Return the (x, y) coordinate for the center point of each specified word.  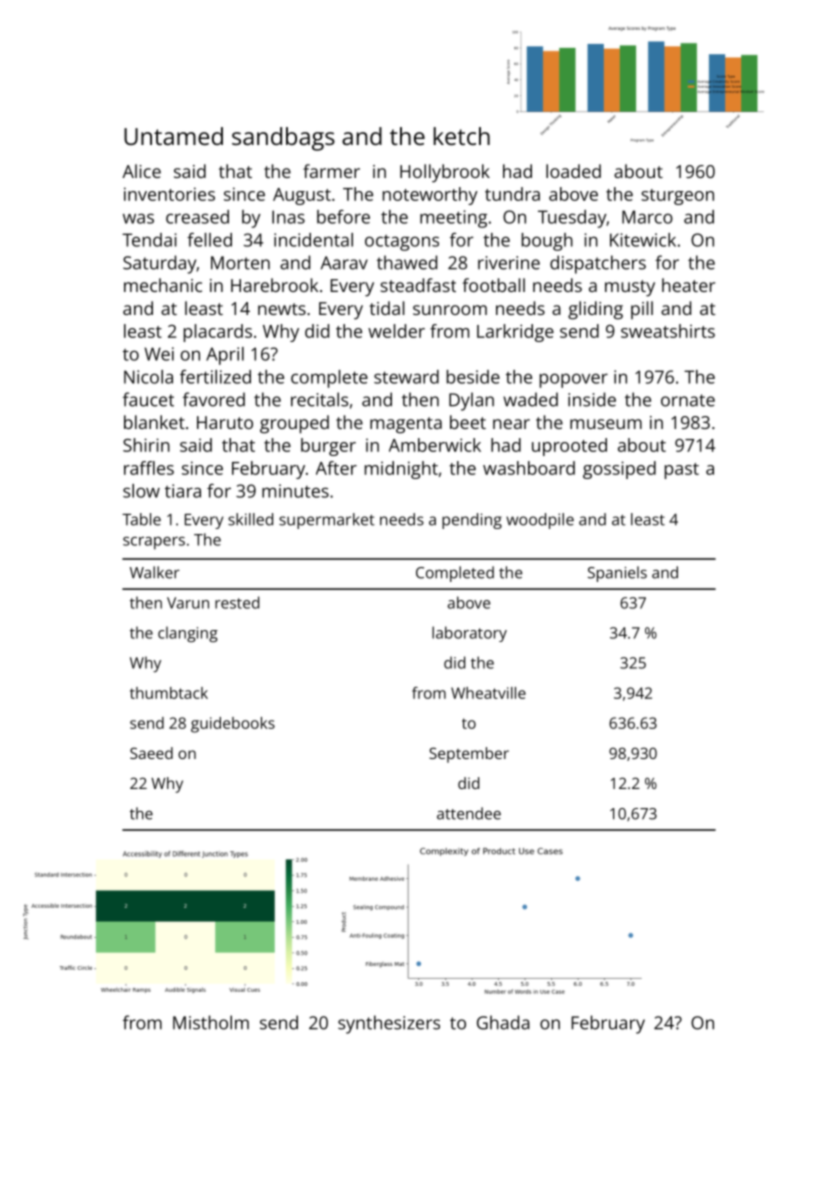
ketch (462, 136)
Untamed (173, 136)
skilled (250, 519)
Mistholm (211, 1022)
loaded (573, 171)
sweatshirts (668, 331)
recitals (319, 399)
